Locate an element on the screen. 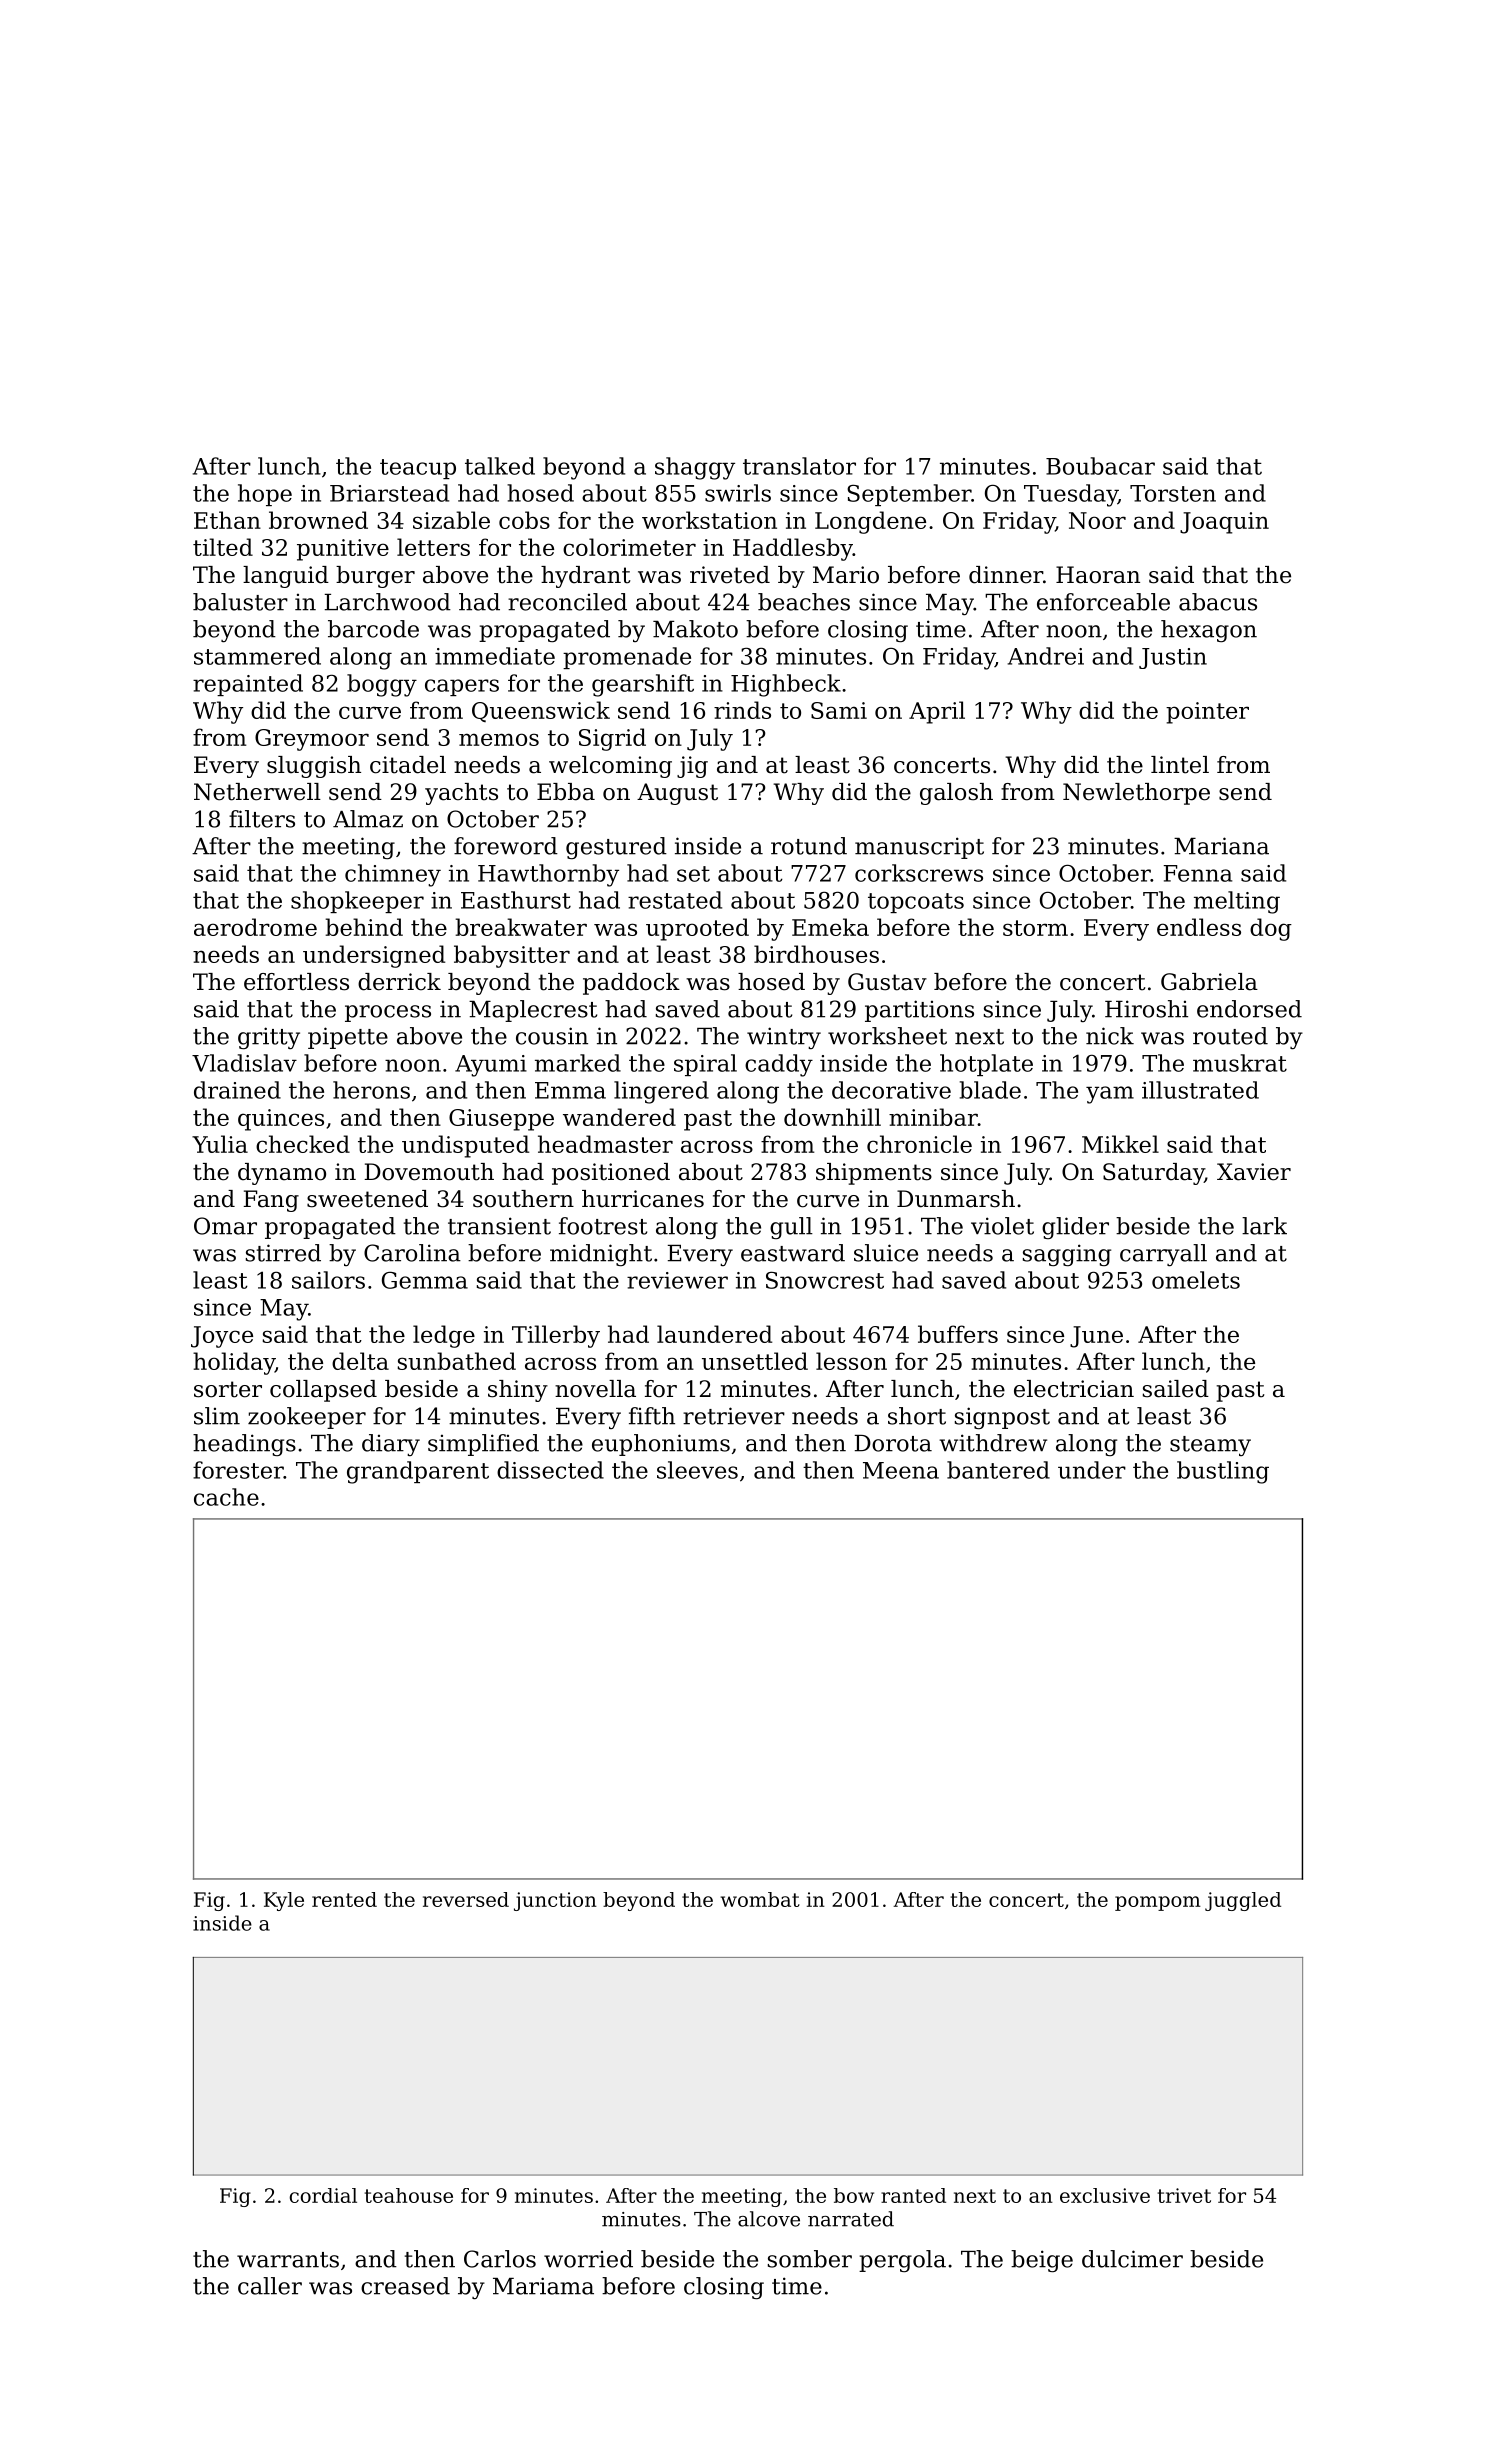 Image resolution: width=1496 pixels, height=2464 pixels. headmaster is located at coordinates (605, 1144).
